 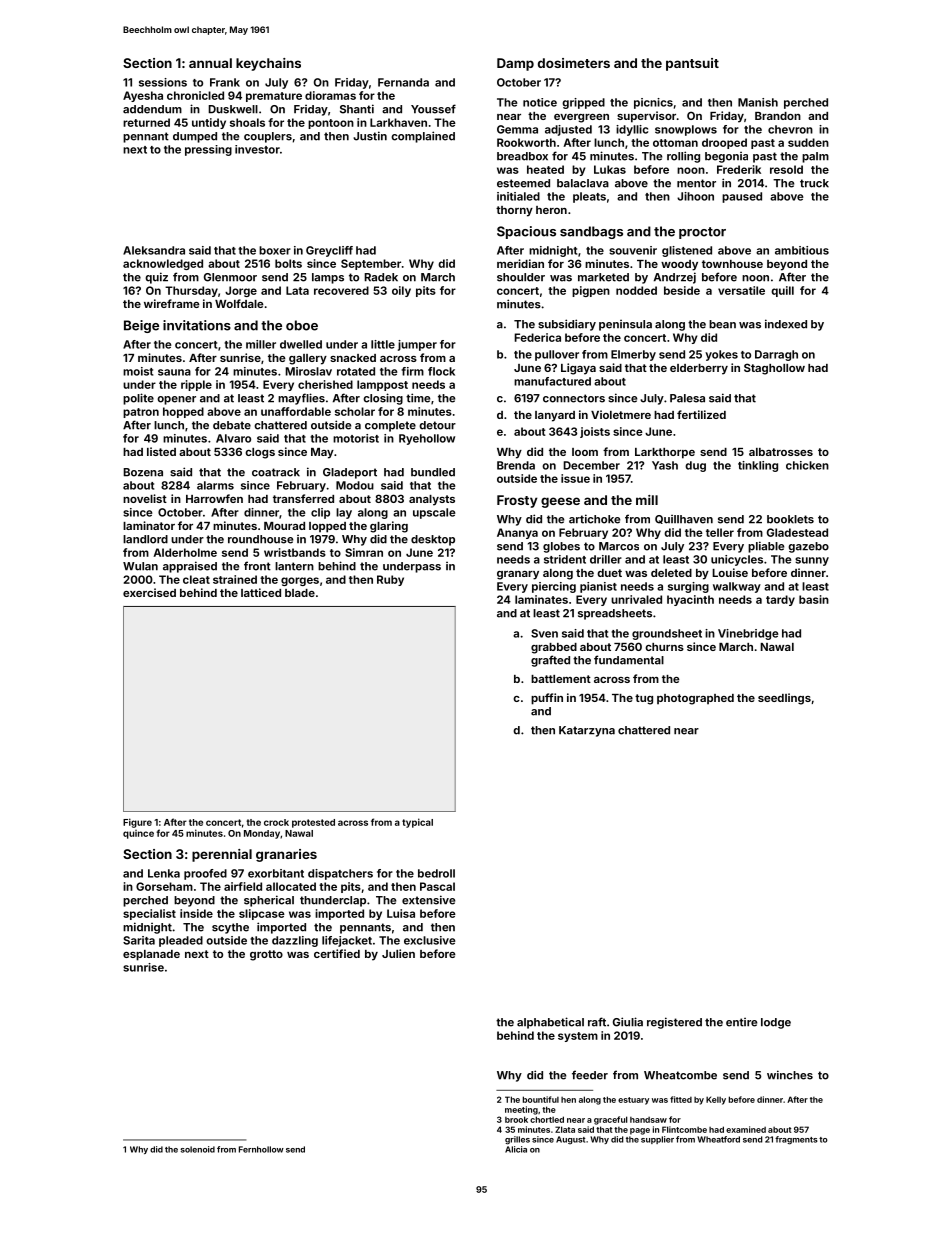 What do you see at coordinates (516, 1149) in the screenshot?
I see `Alicia` at bounding box center [516, 1149].
